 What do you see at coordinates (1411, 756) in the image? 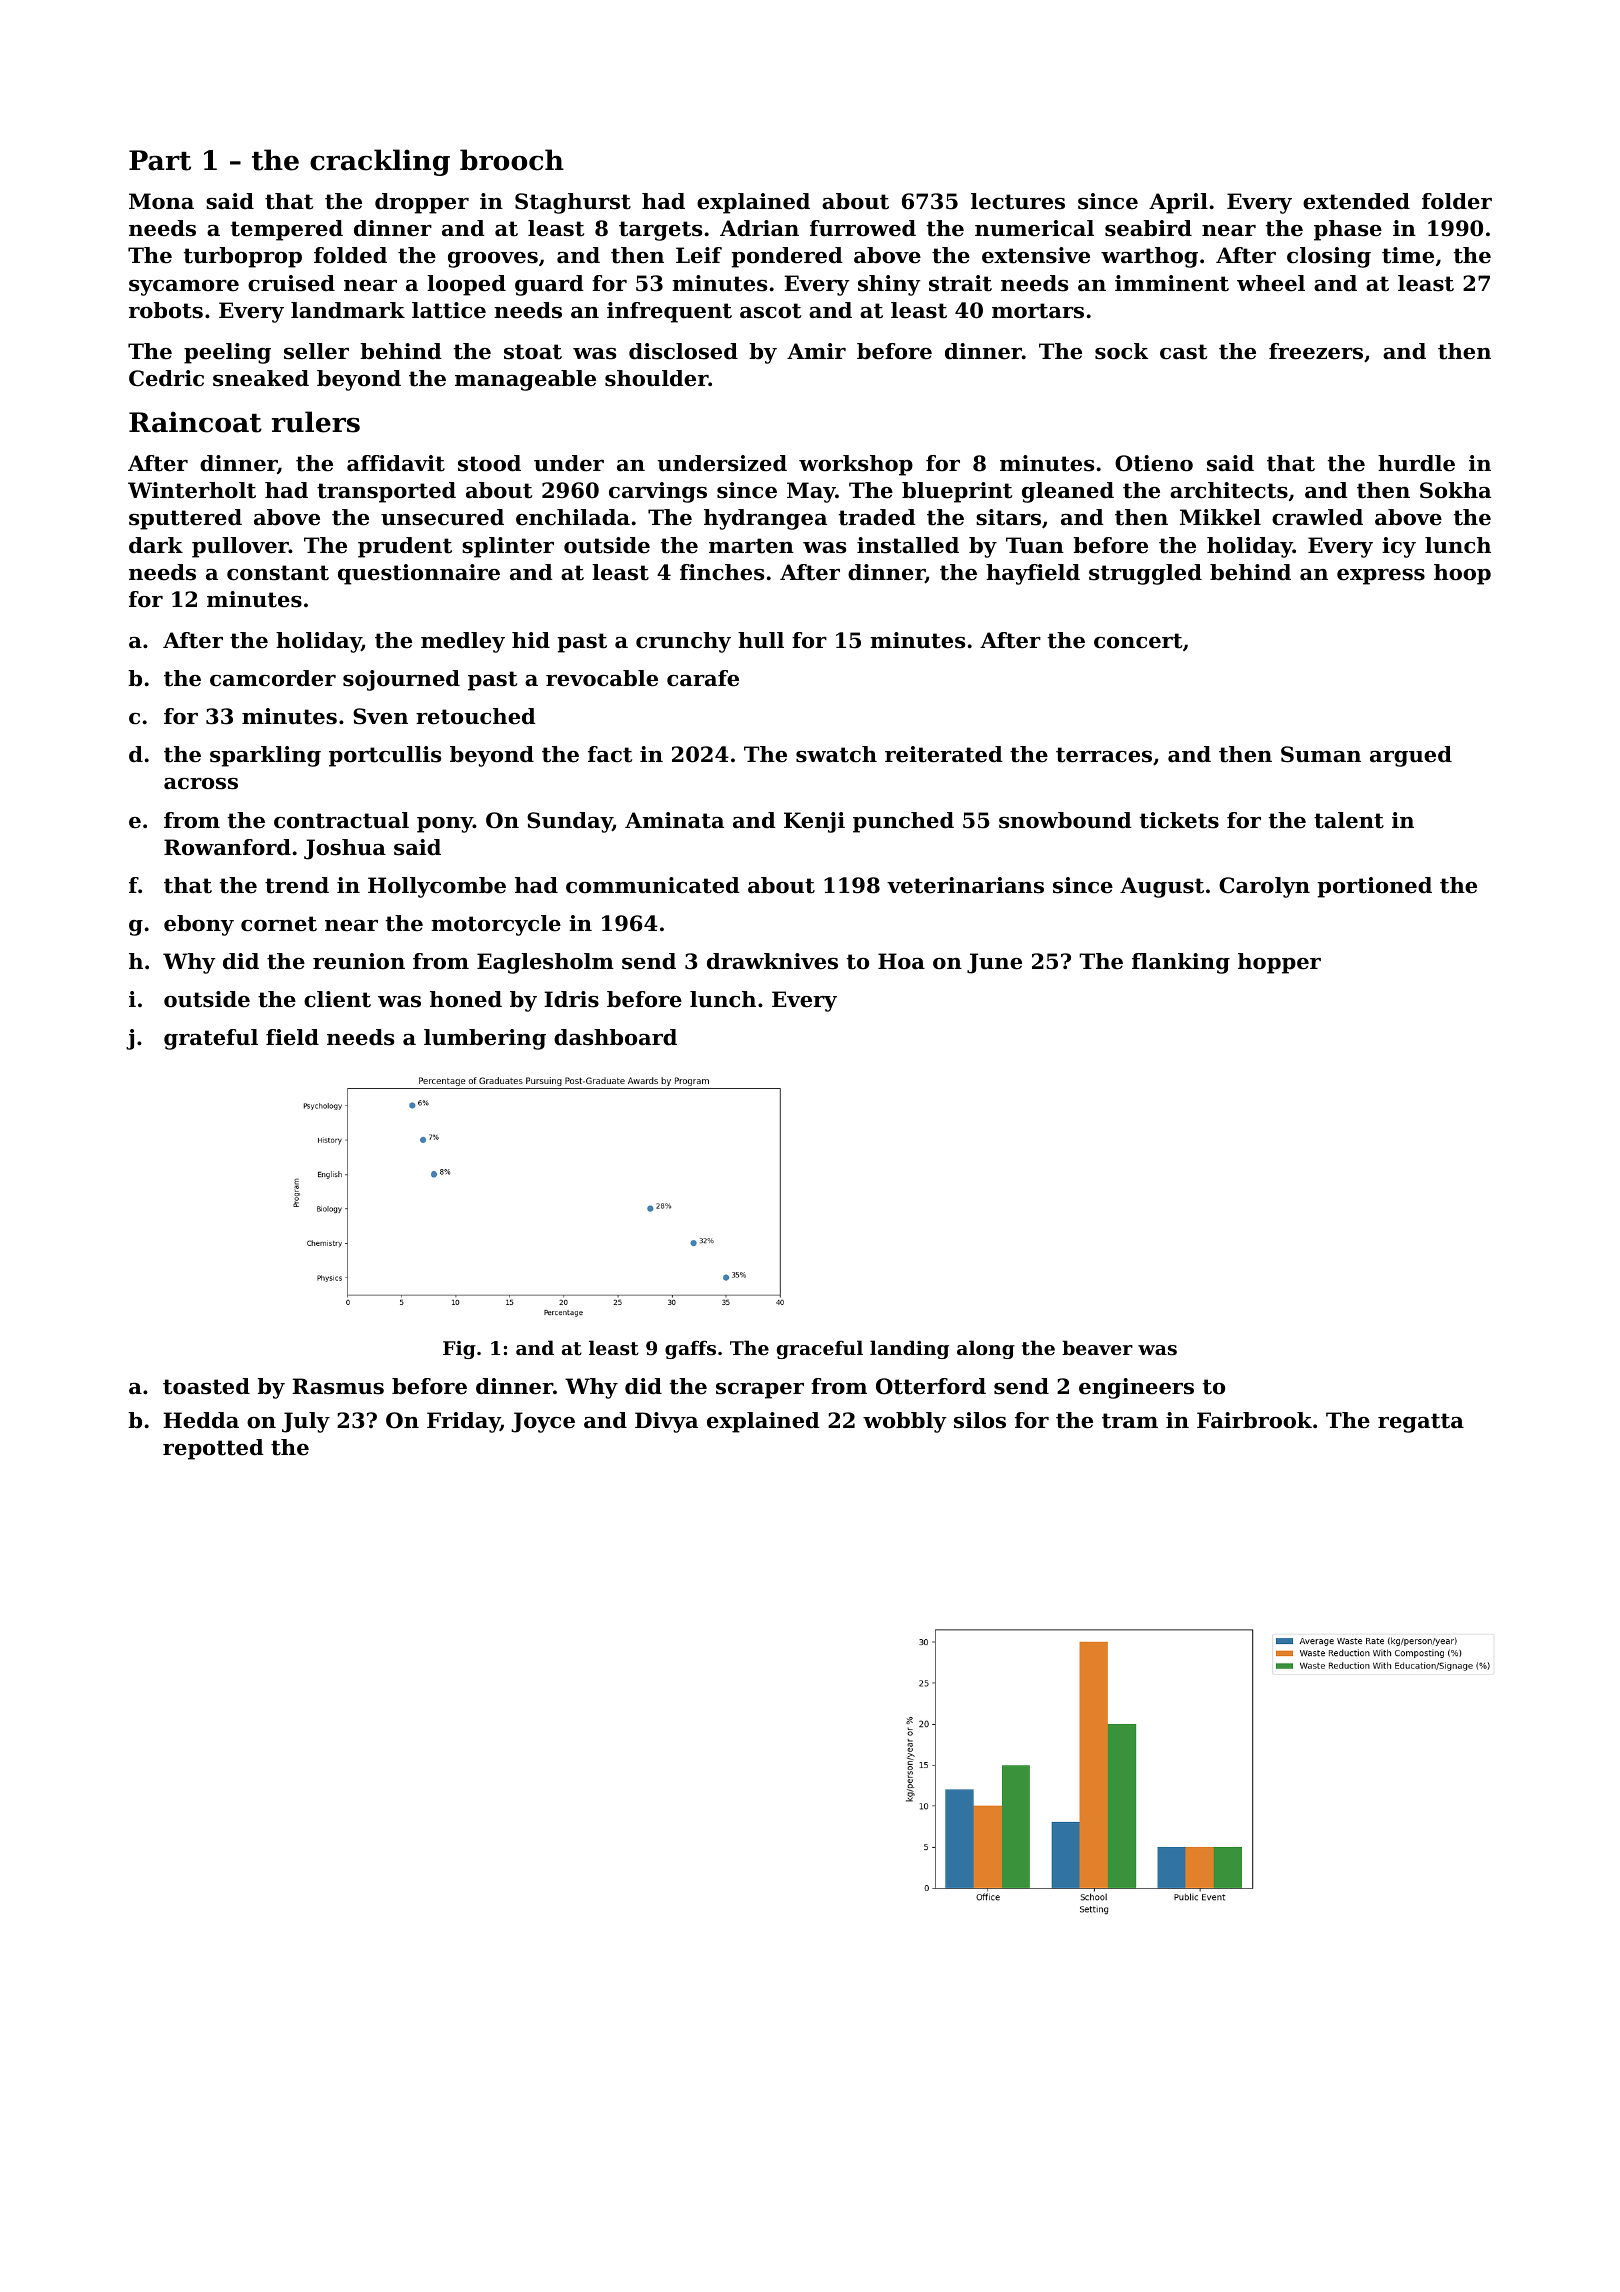
I see `argued` at bounding box center [1411, 756].
